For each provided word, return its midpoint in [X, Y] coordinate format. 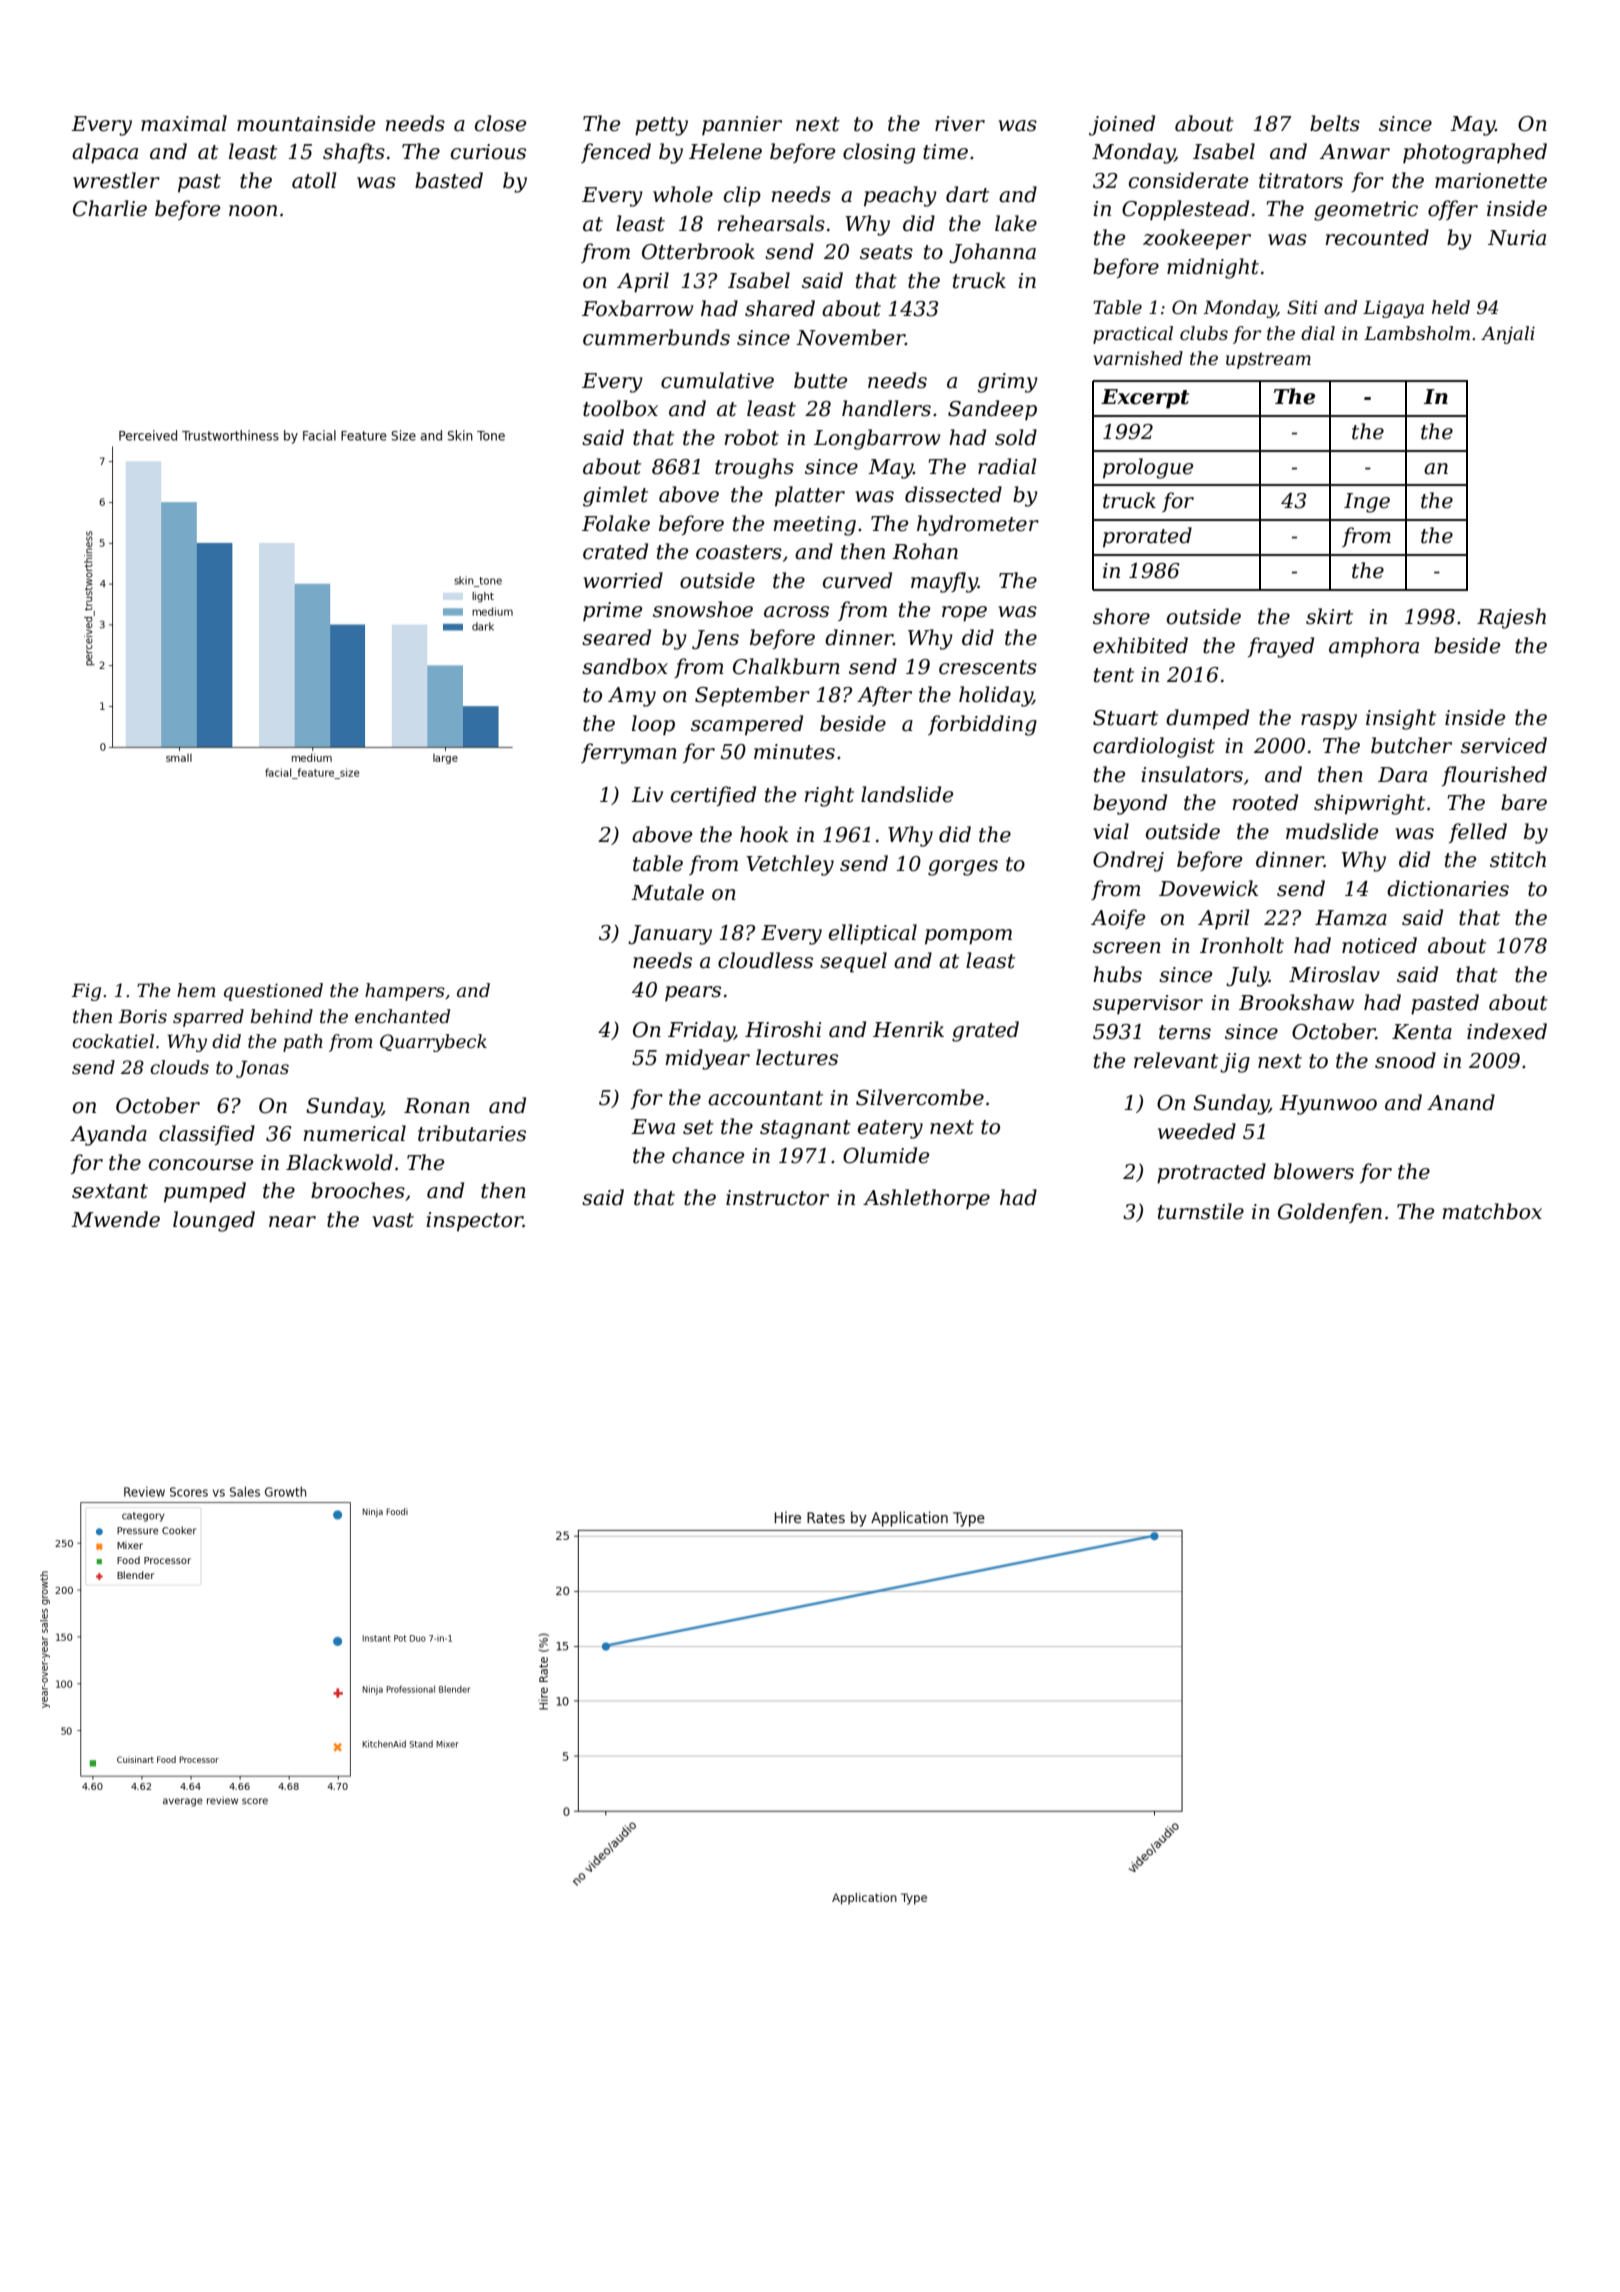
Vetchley [790, 865]
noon [253, 211]
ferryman [629, 753]
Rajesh [1511, 618]
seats [886, 252]
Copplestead [1185, 210]
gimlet [615, 496]
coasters [739, 552]
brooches [358, 1190]
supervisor [1148, 1005]
